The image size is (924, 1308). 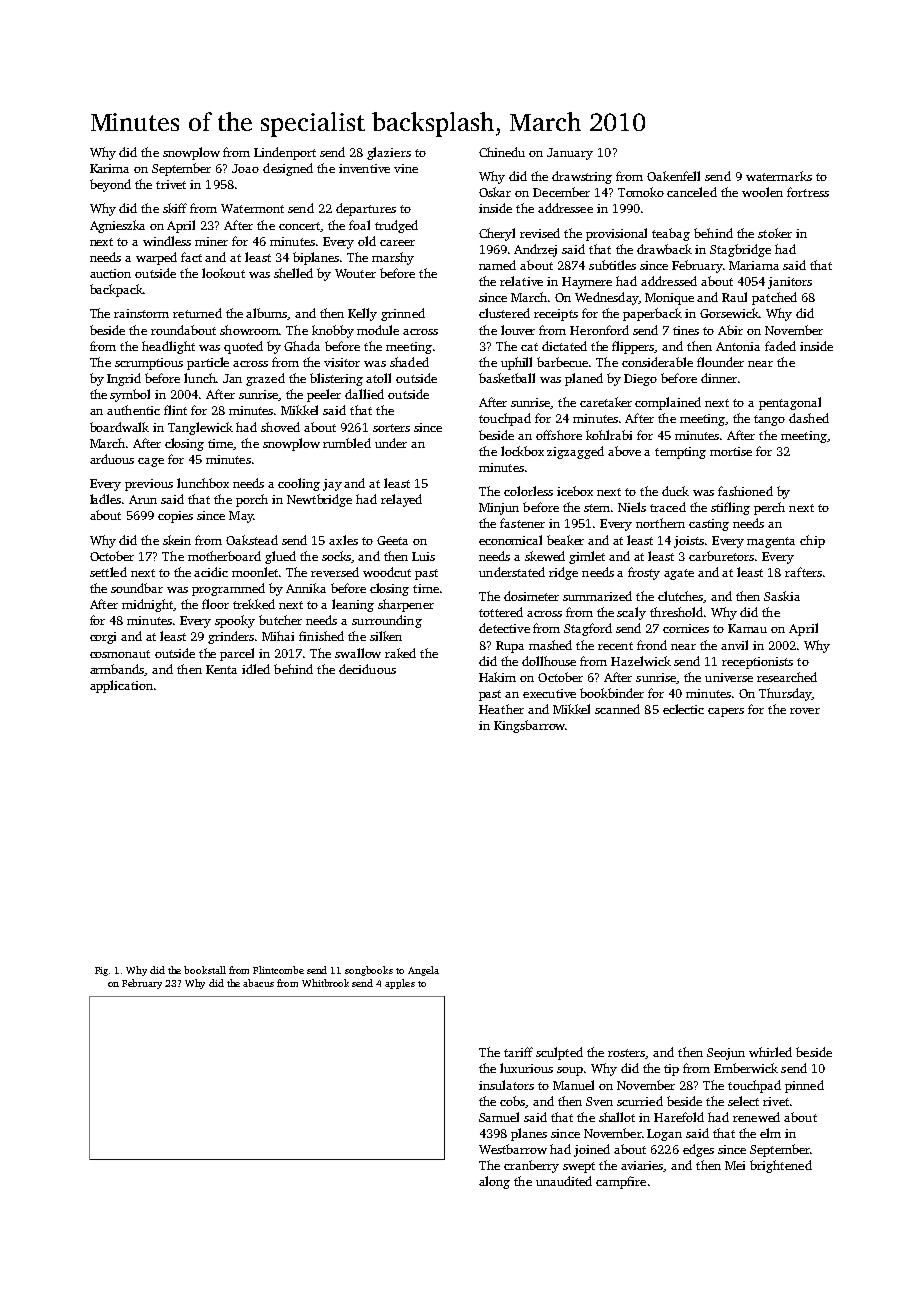 What do you see at coordinates (770, 1052) in the screenshot?
I see `whirled` at bounding box center [770, 1052].
